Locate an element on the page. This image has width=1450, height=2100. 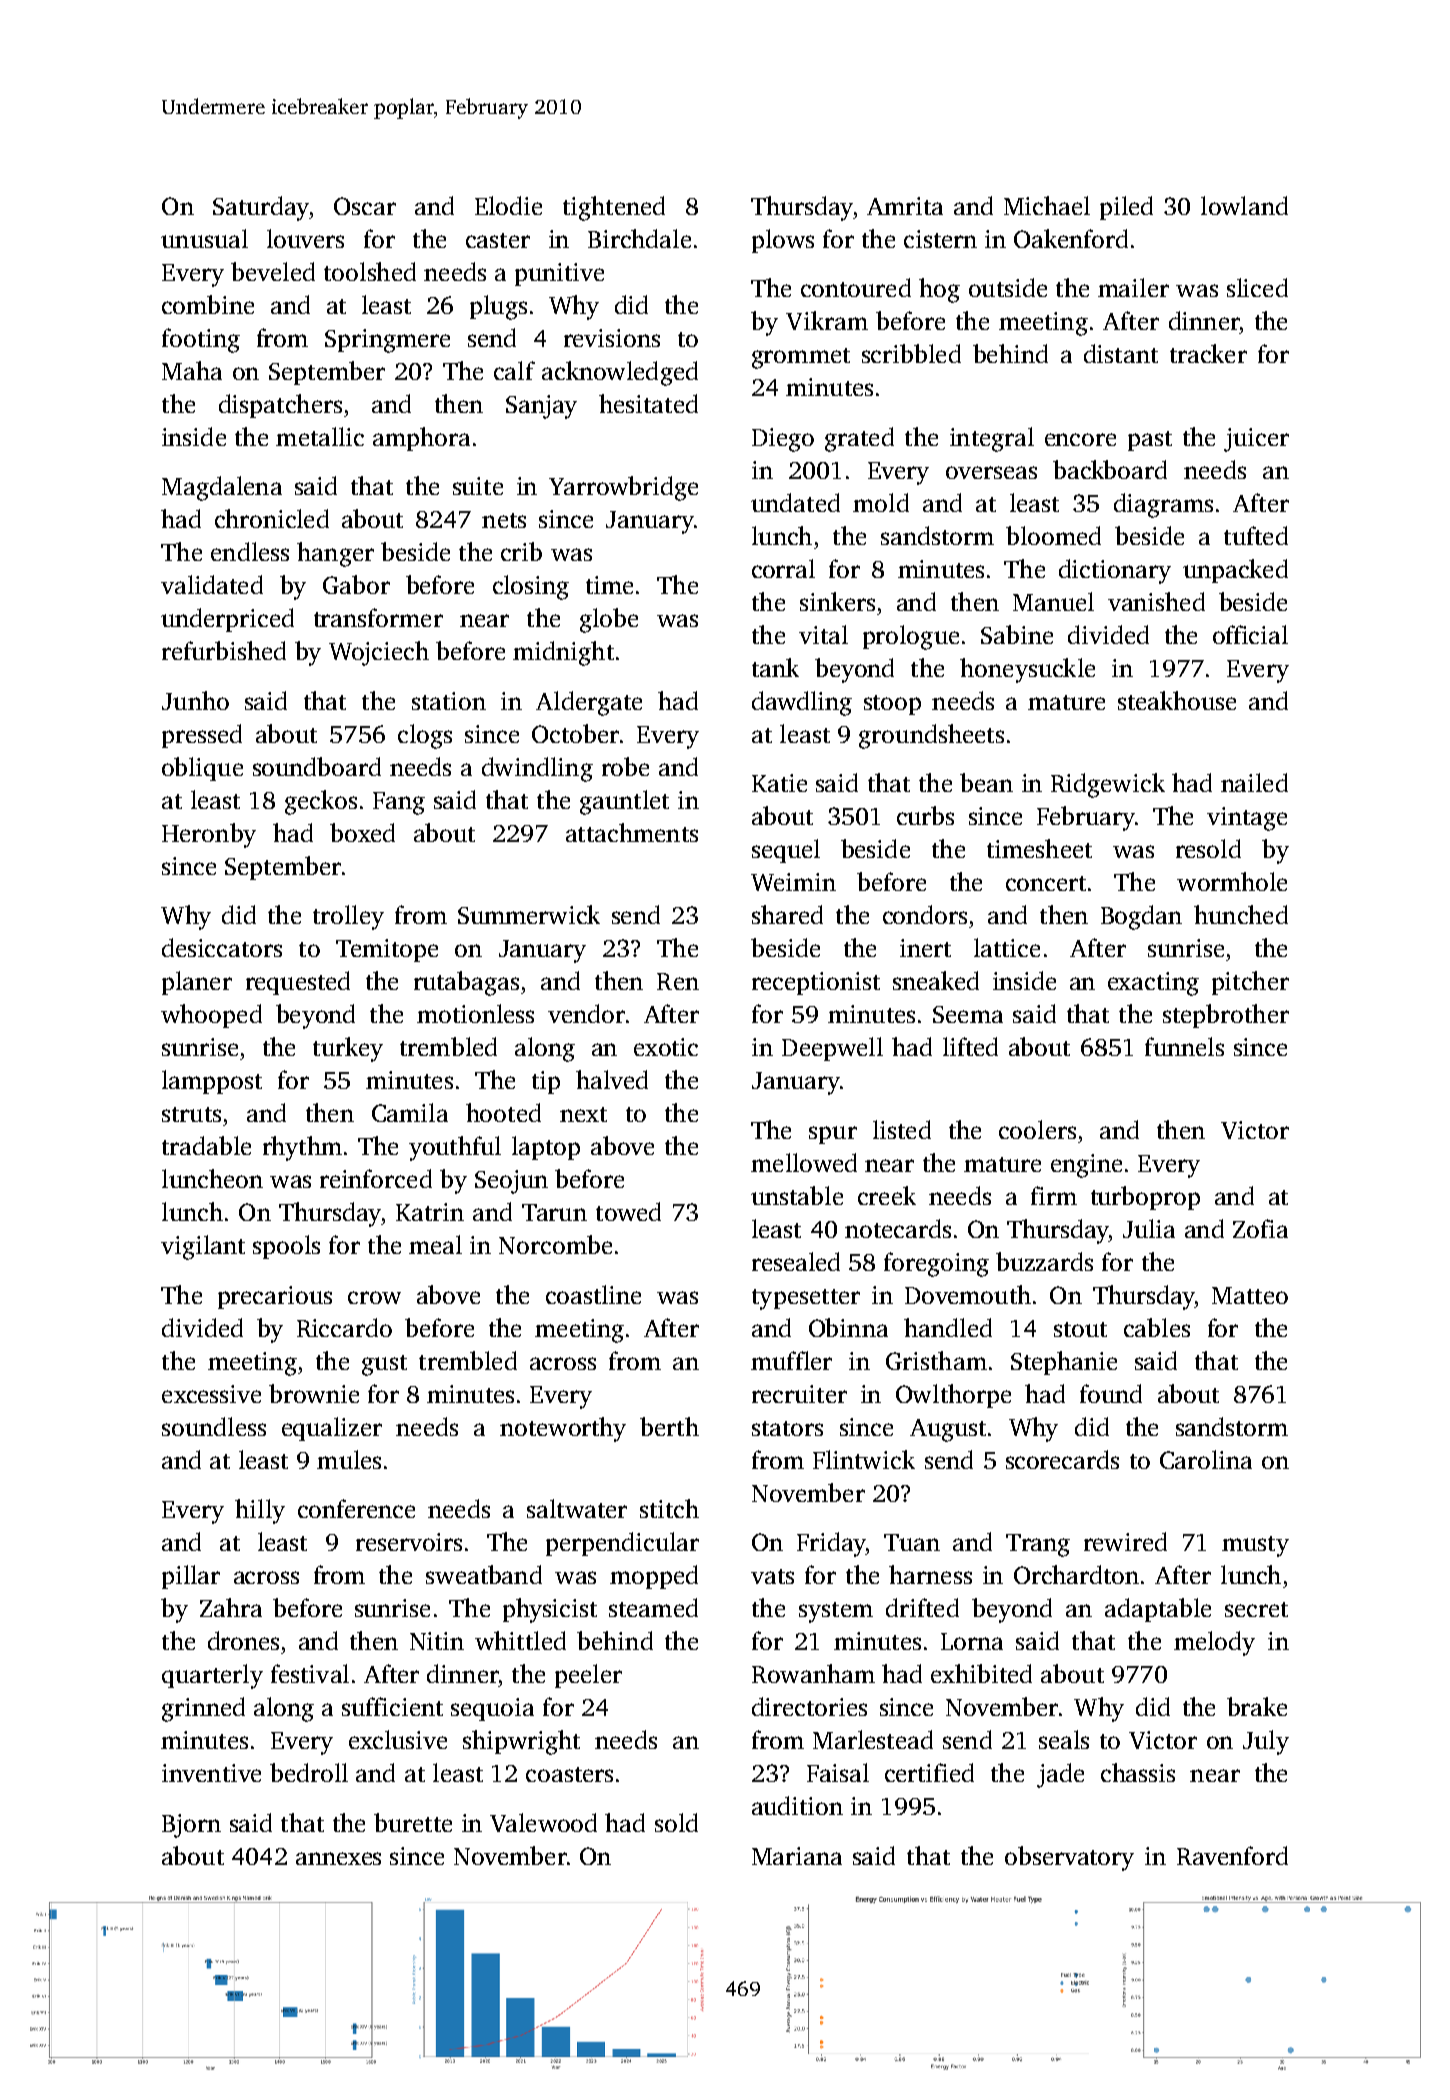
bean is located at coordinates (986, 782).
